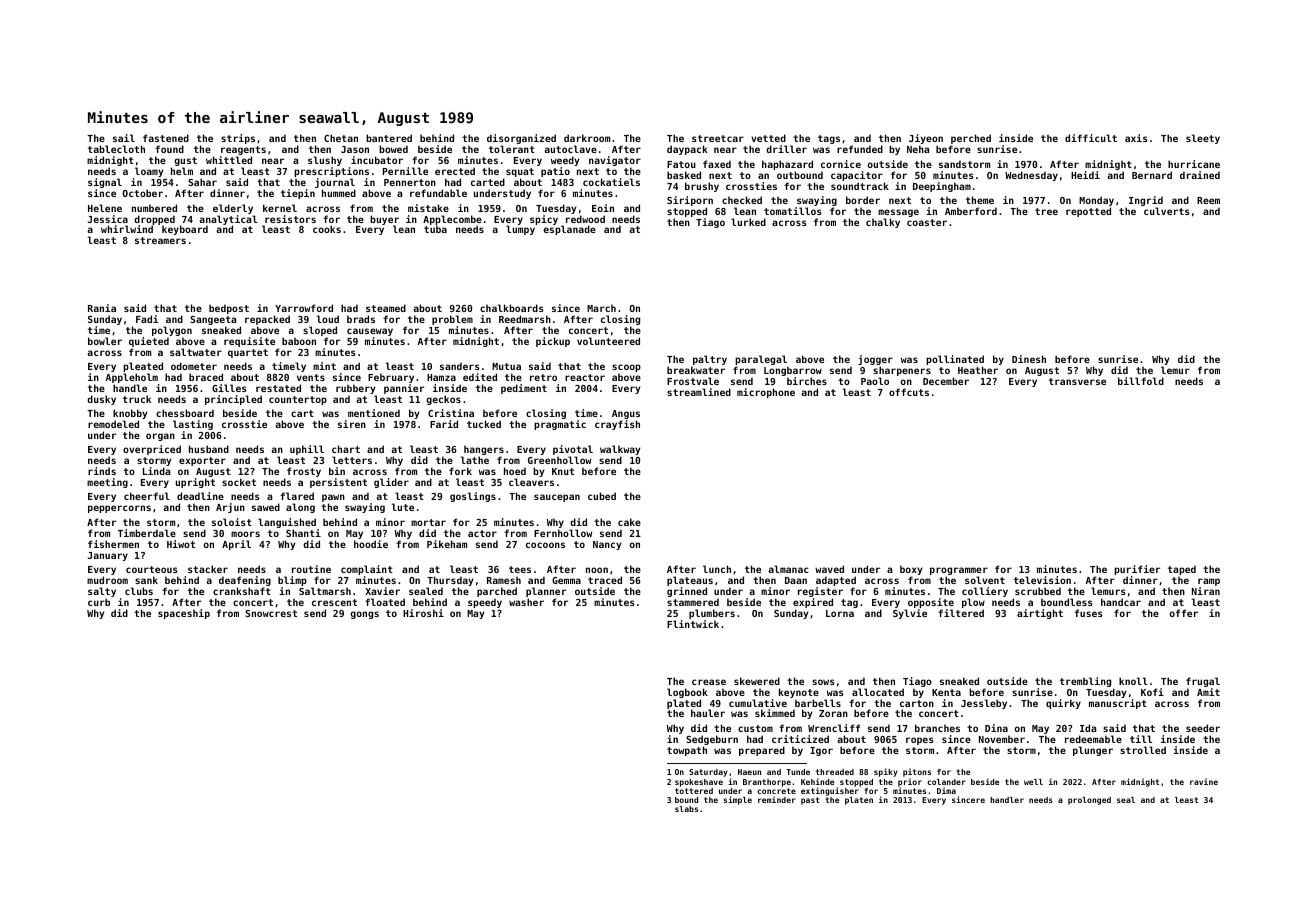 The width and height of the document is (1308, 924). Describe the element at coordinates (587, 138) in the document. I see `darkroom` at that location.
